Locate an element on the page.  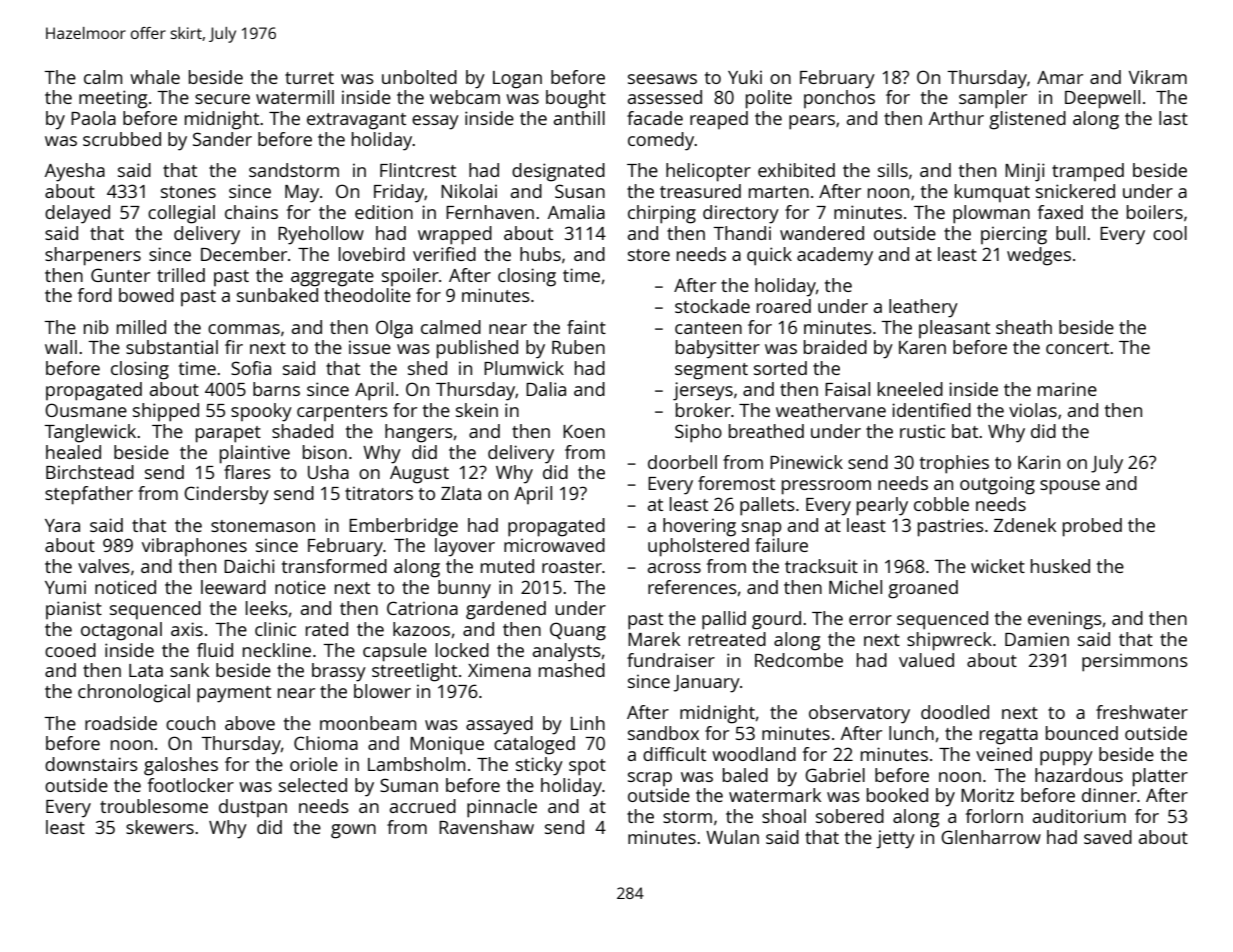
Logan is located at coordinates (517, 80).
